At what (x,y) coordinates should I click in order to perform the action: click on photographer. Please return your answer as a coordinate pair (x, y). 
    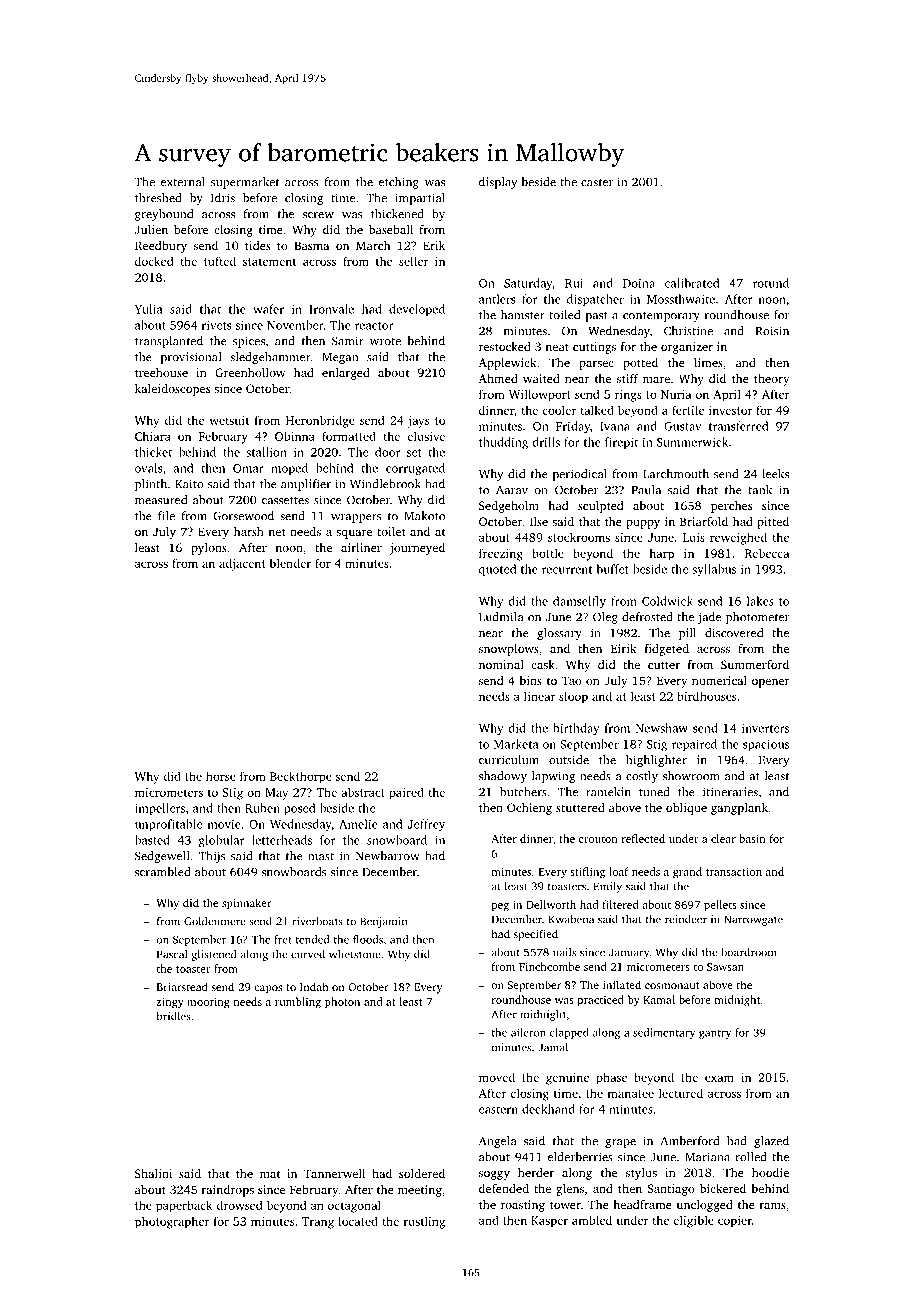
    Looking at the image, I should click on (172, 1222).
